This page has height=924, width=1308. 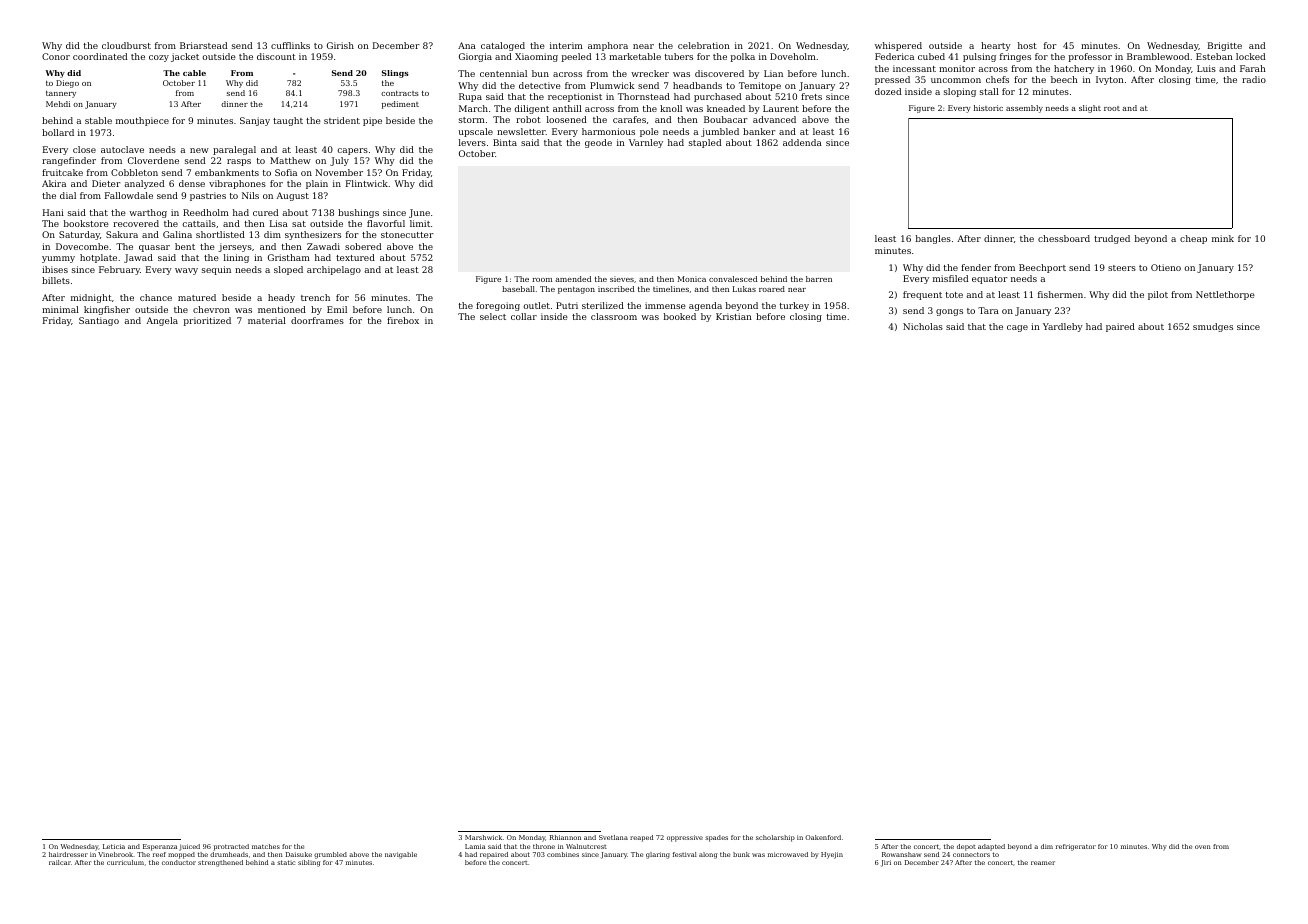 I want to click on taught, so click(x=288, y=121).
